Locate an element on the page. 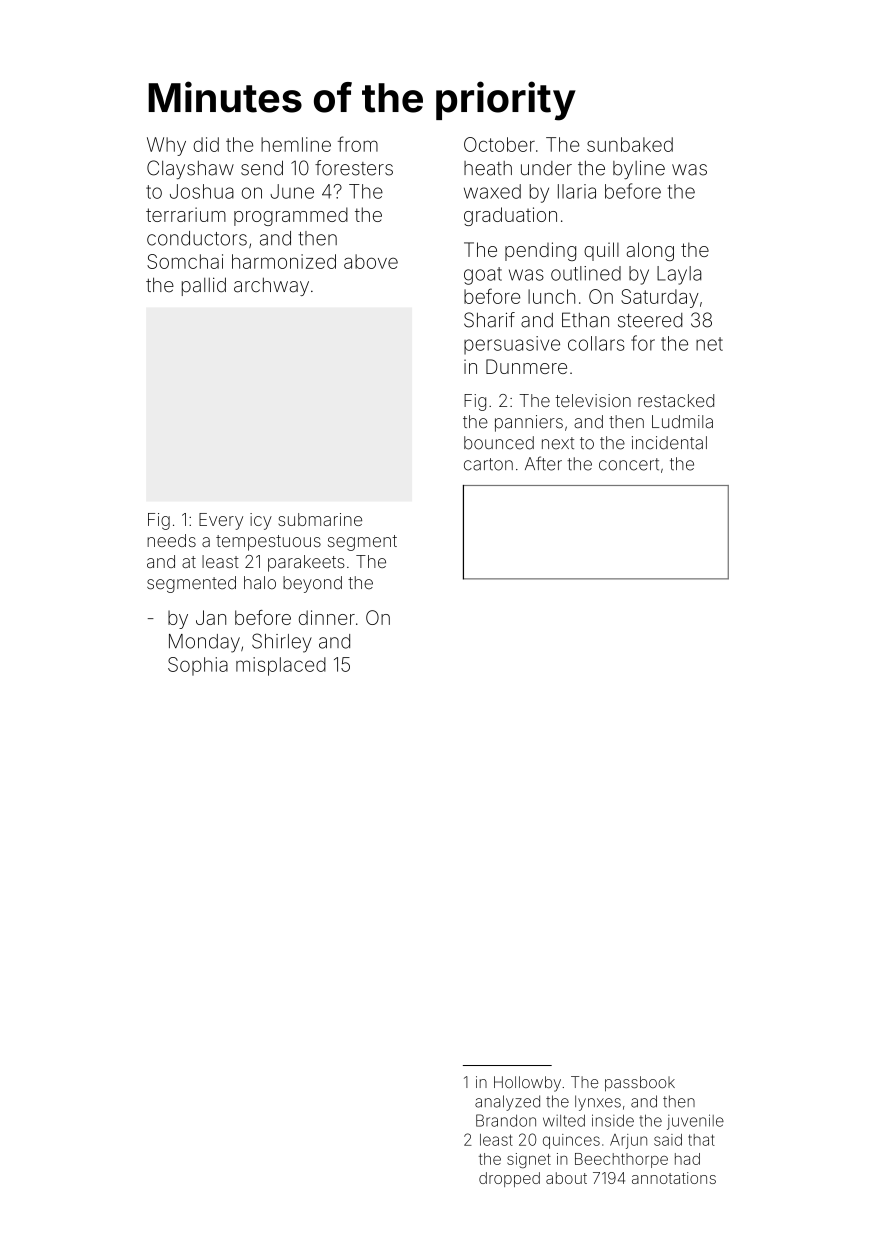 This image has width=875, height=1242. dropped is located at coordinates (509, 1179).
